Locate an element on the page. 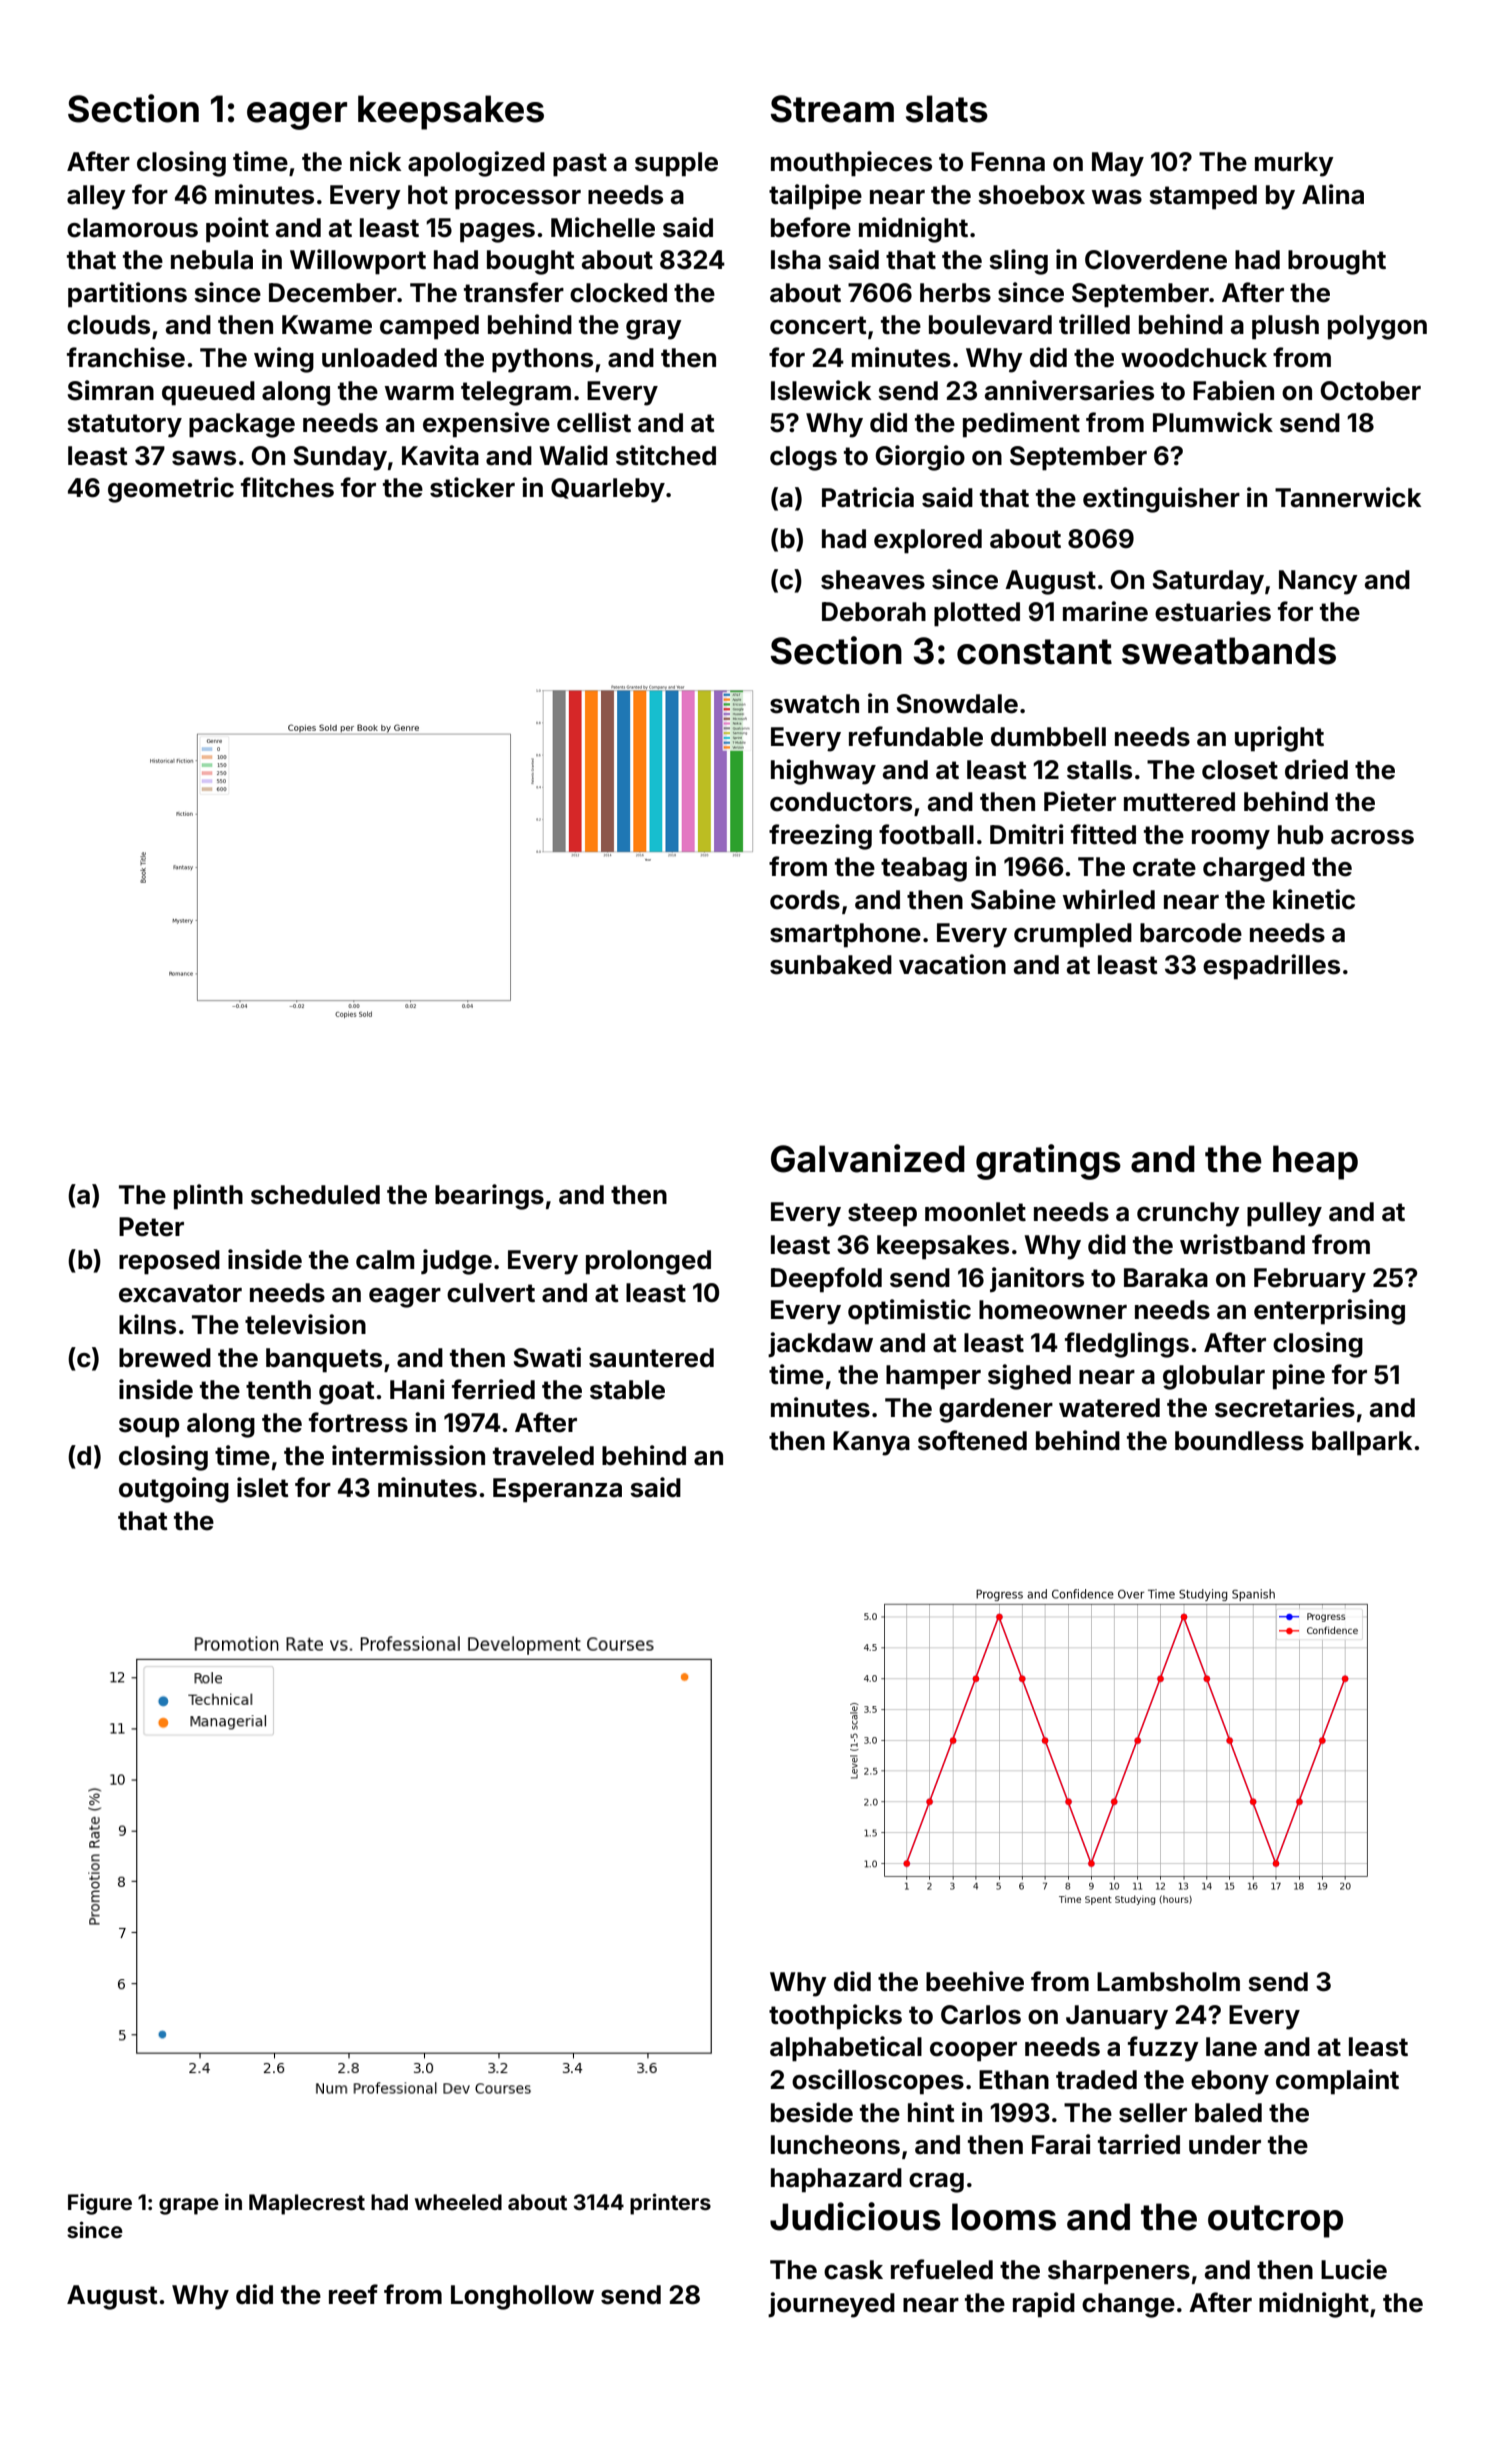  geometric is located at coordinates (171, 490).
